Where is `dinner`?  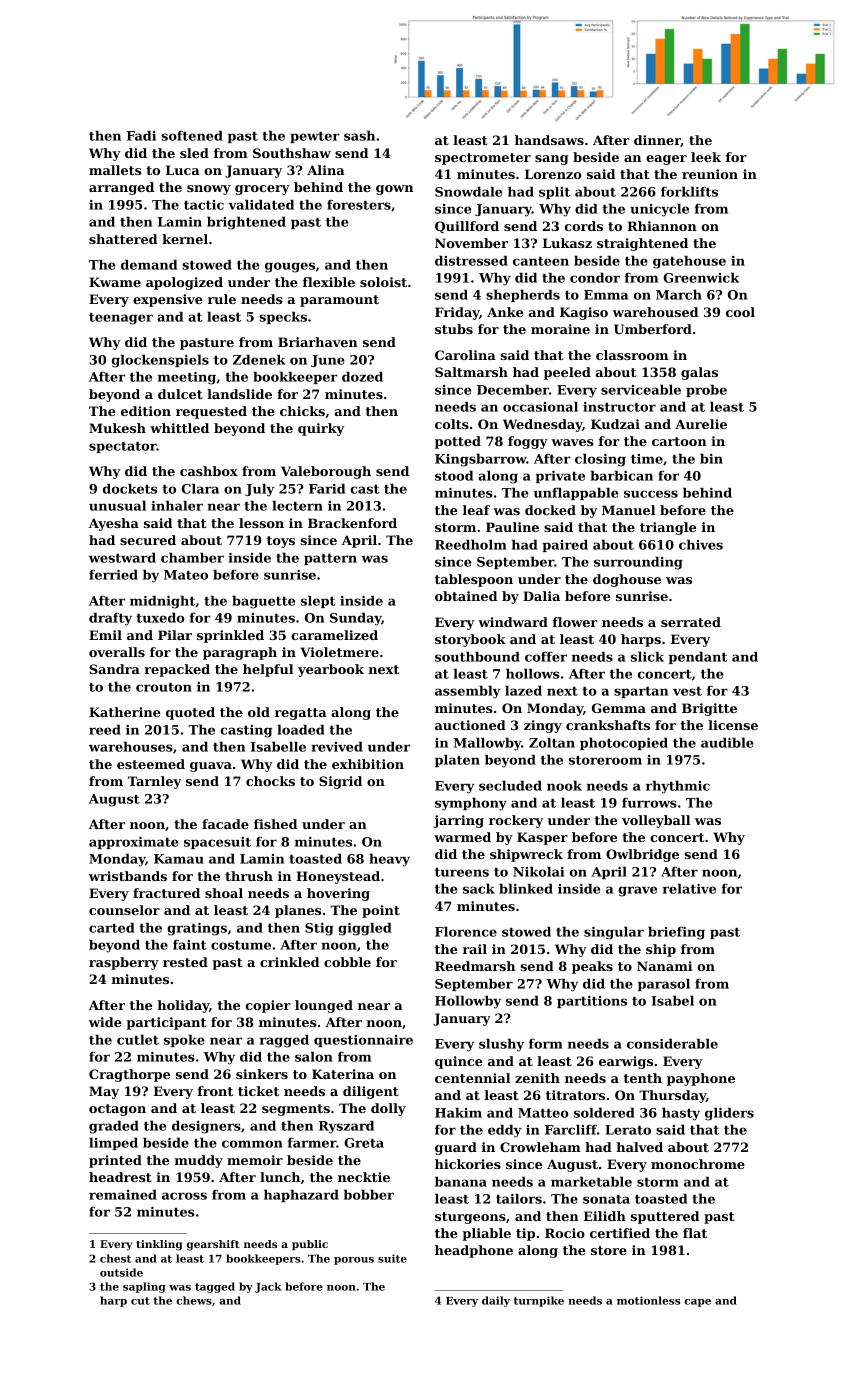
dinner is located at coordinates (657, 141).
